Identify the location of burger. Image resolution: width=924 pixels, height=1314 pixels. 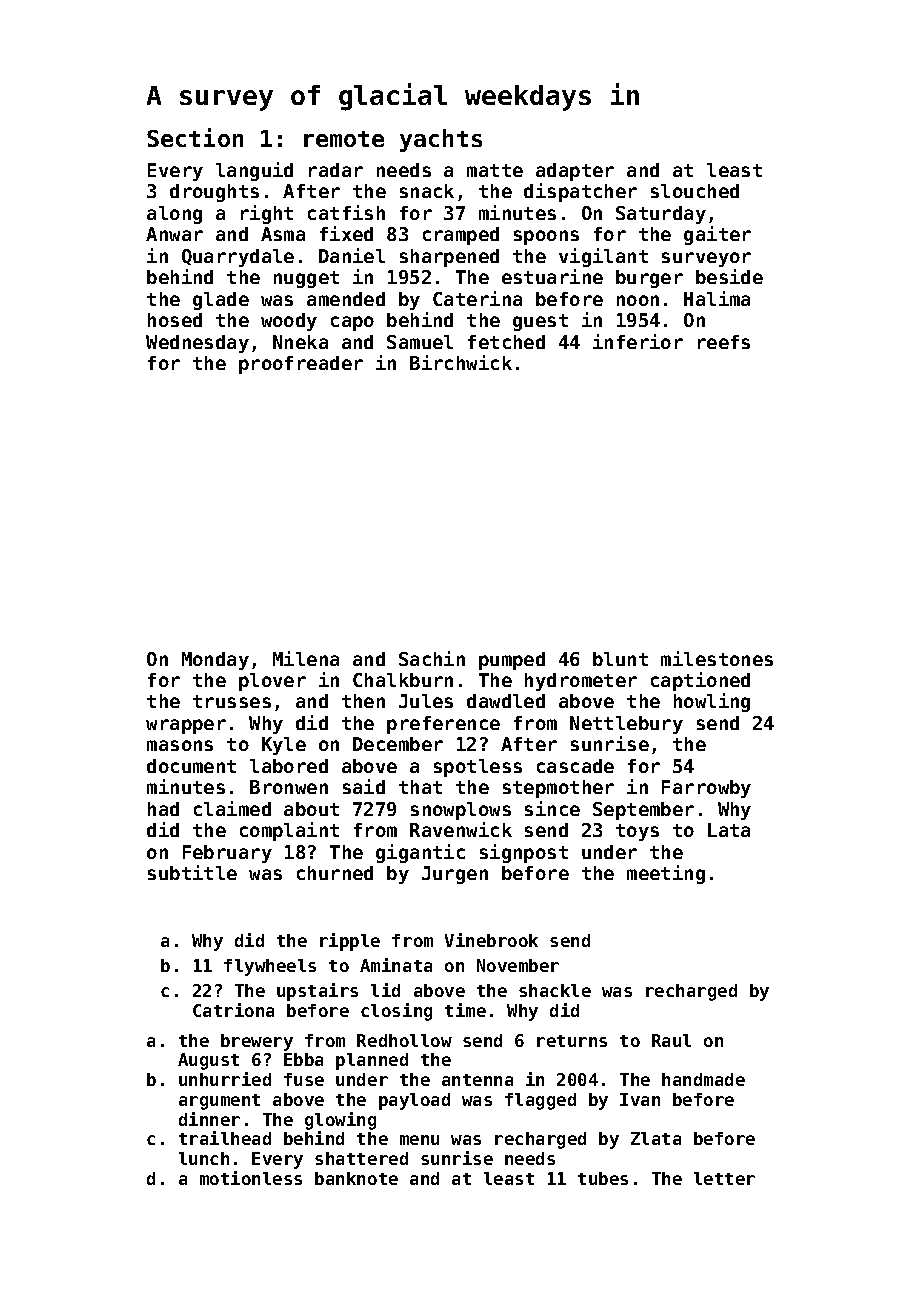
(649, 279).
